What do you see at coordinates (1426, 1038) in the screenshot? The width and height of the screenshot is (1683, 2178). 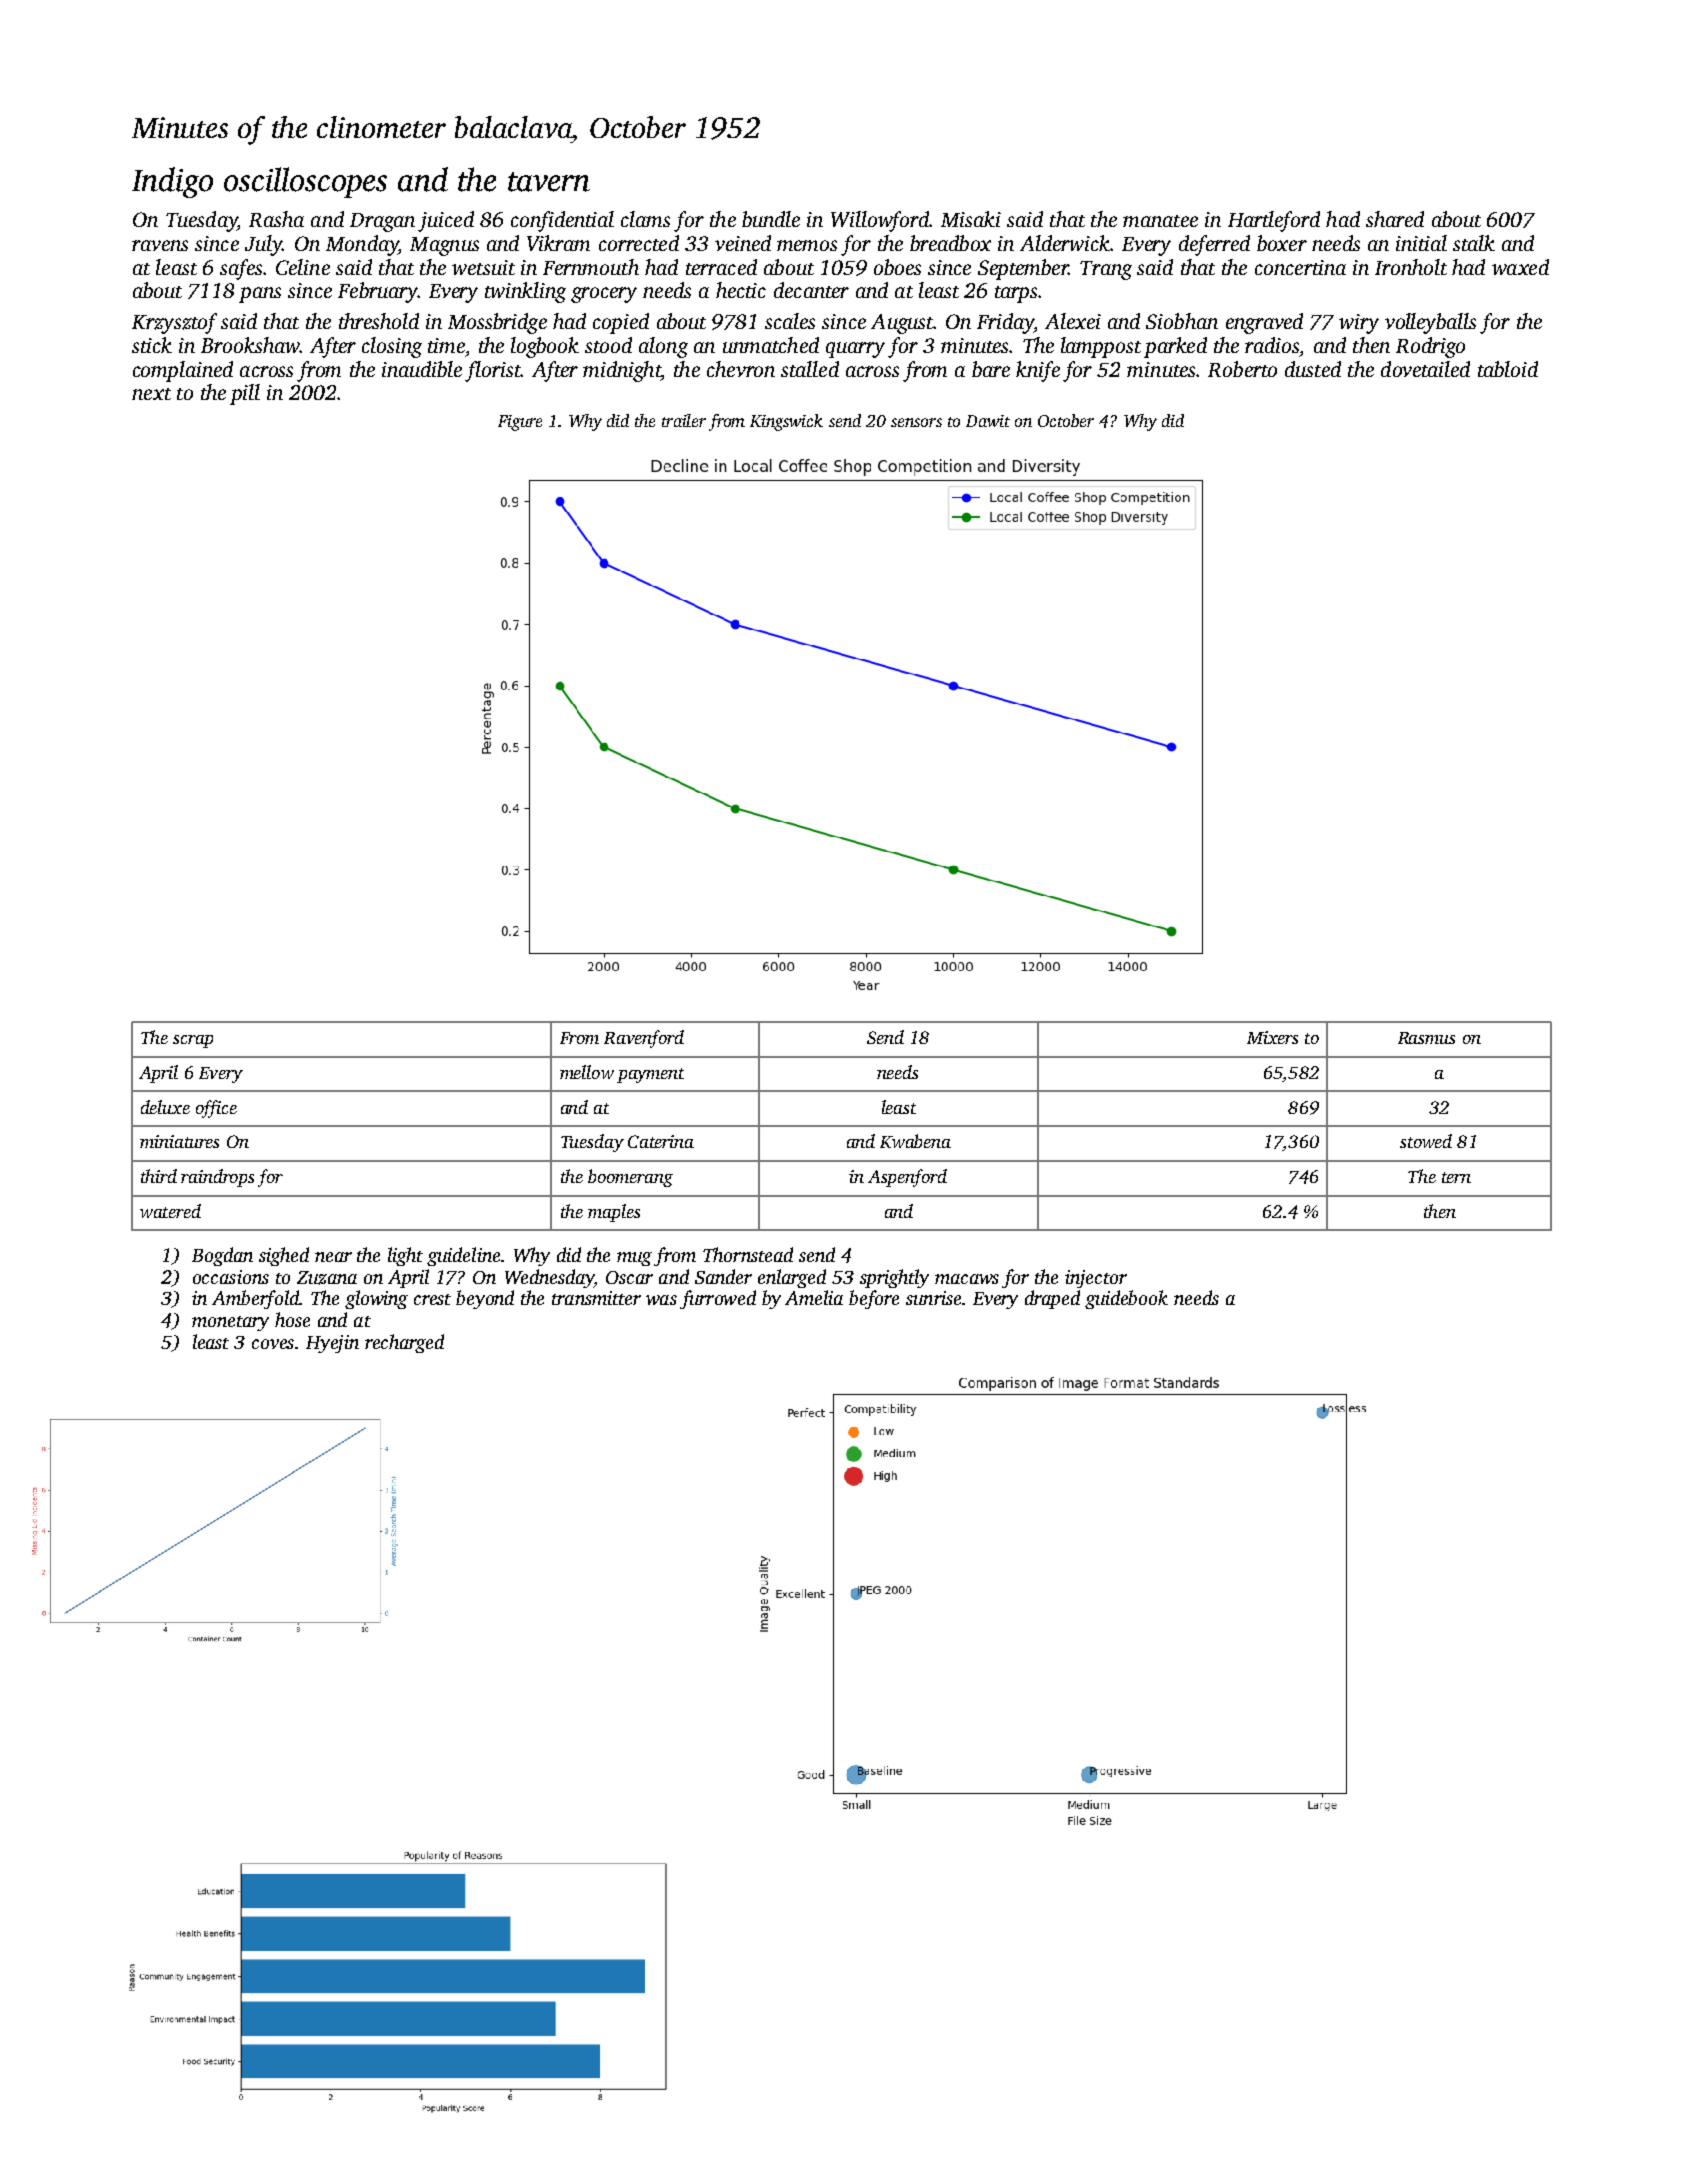 I see `Rasmus` at bounding box center [1426, 1038].
